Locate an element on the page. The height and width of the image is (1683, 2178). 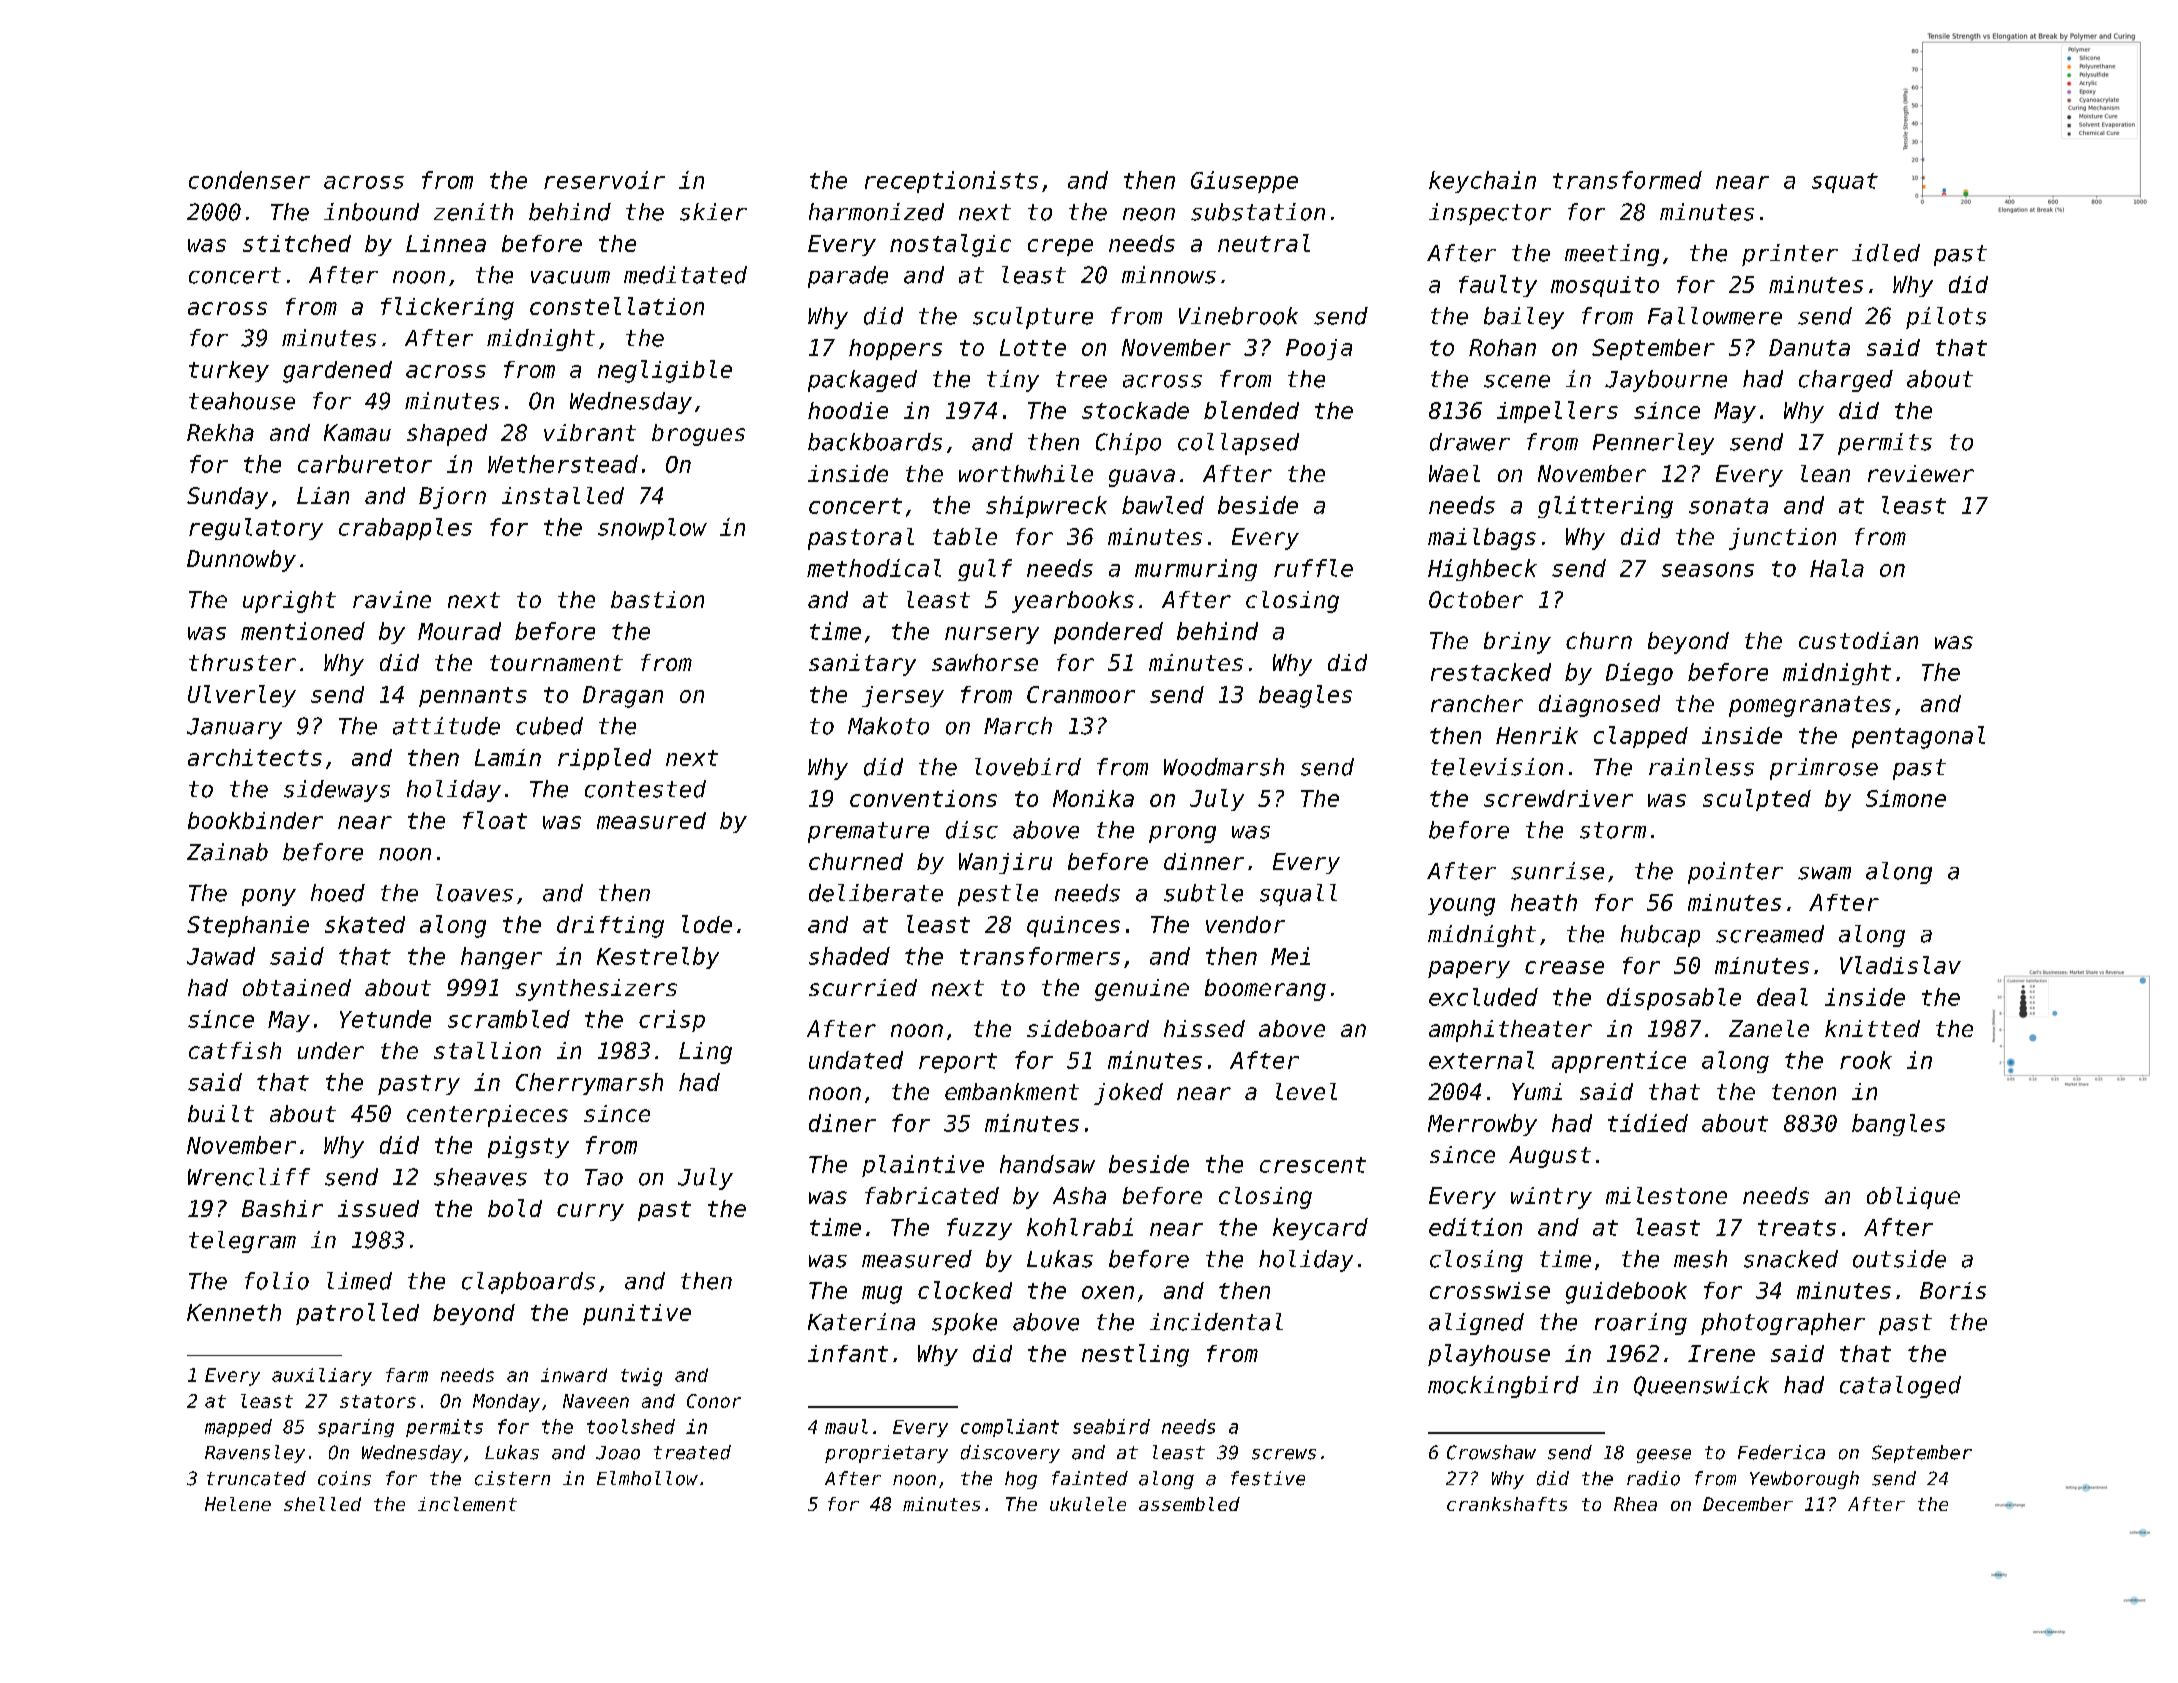
receptionists is located at coordinates (951, 182).
